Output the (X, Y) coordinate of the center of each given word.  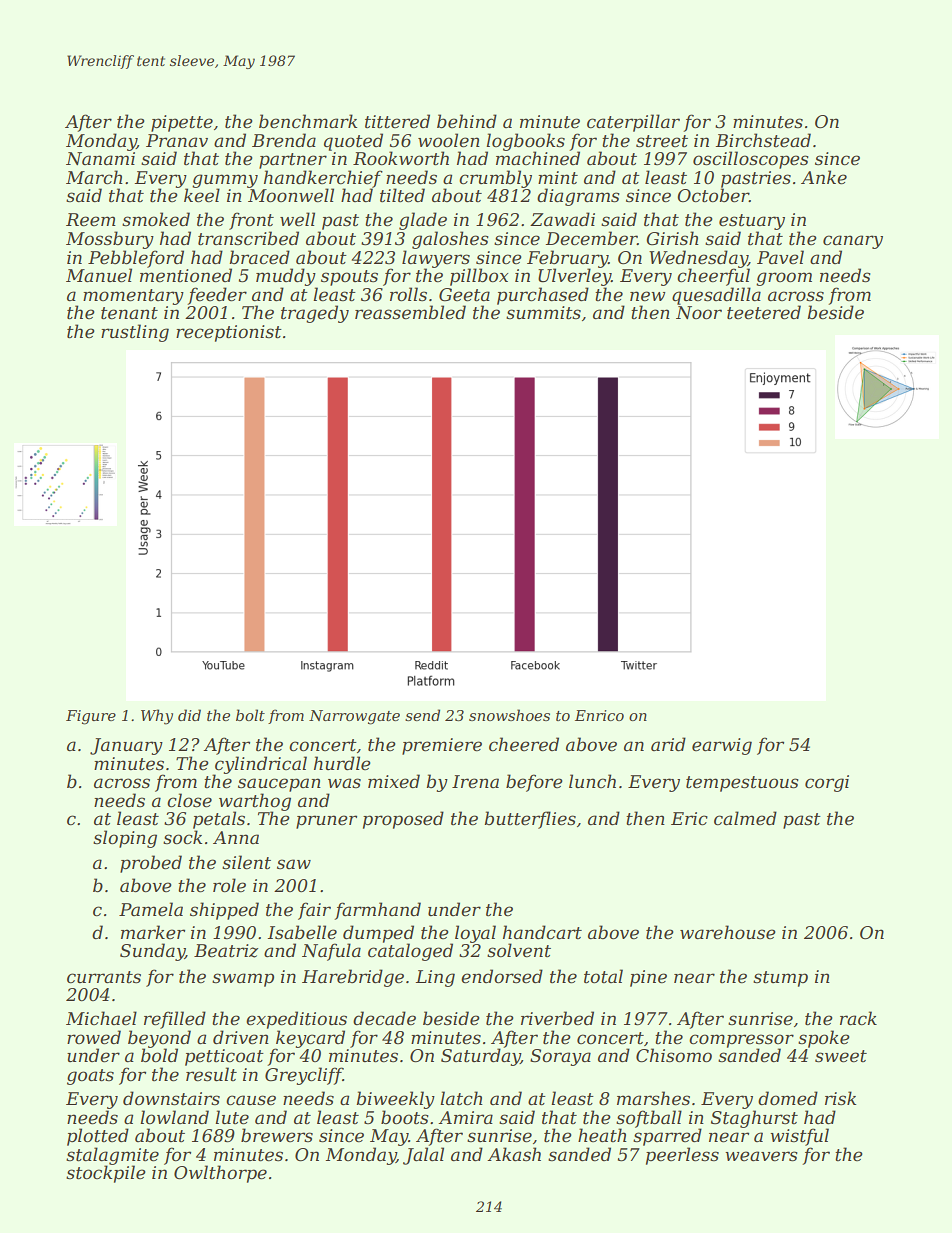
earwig (722, 746)
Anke (824, 177)
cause (251, 1100)
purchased (543, 296)
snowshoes (509, 715)
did (189, 715)
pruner (326, 822)
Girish (672, 238)
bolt (250, 715)
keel (202, 195)
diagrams (578, 197)
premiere (442, 746)
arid (668, 744)
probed (151, 864)
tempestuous (742, 784)
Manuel (99, 275)
